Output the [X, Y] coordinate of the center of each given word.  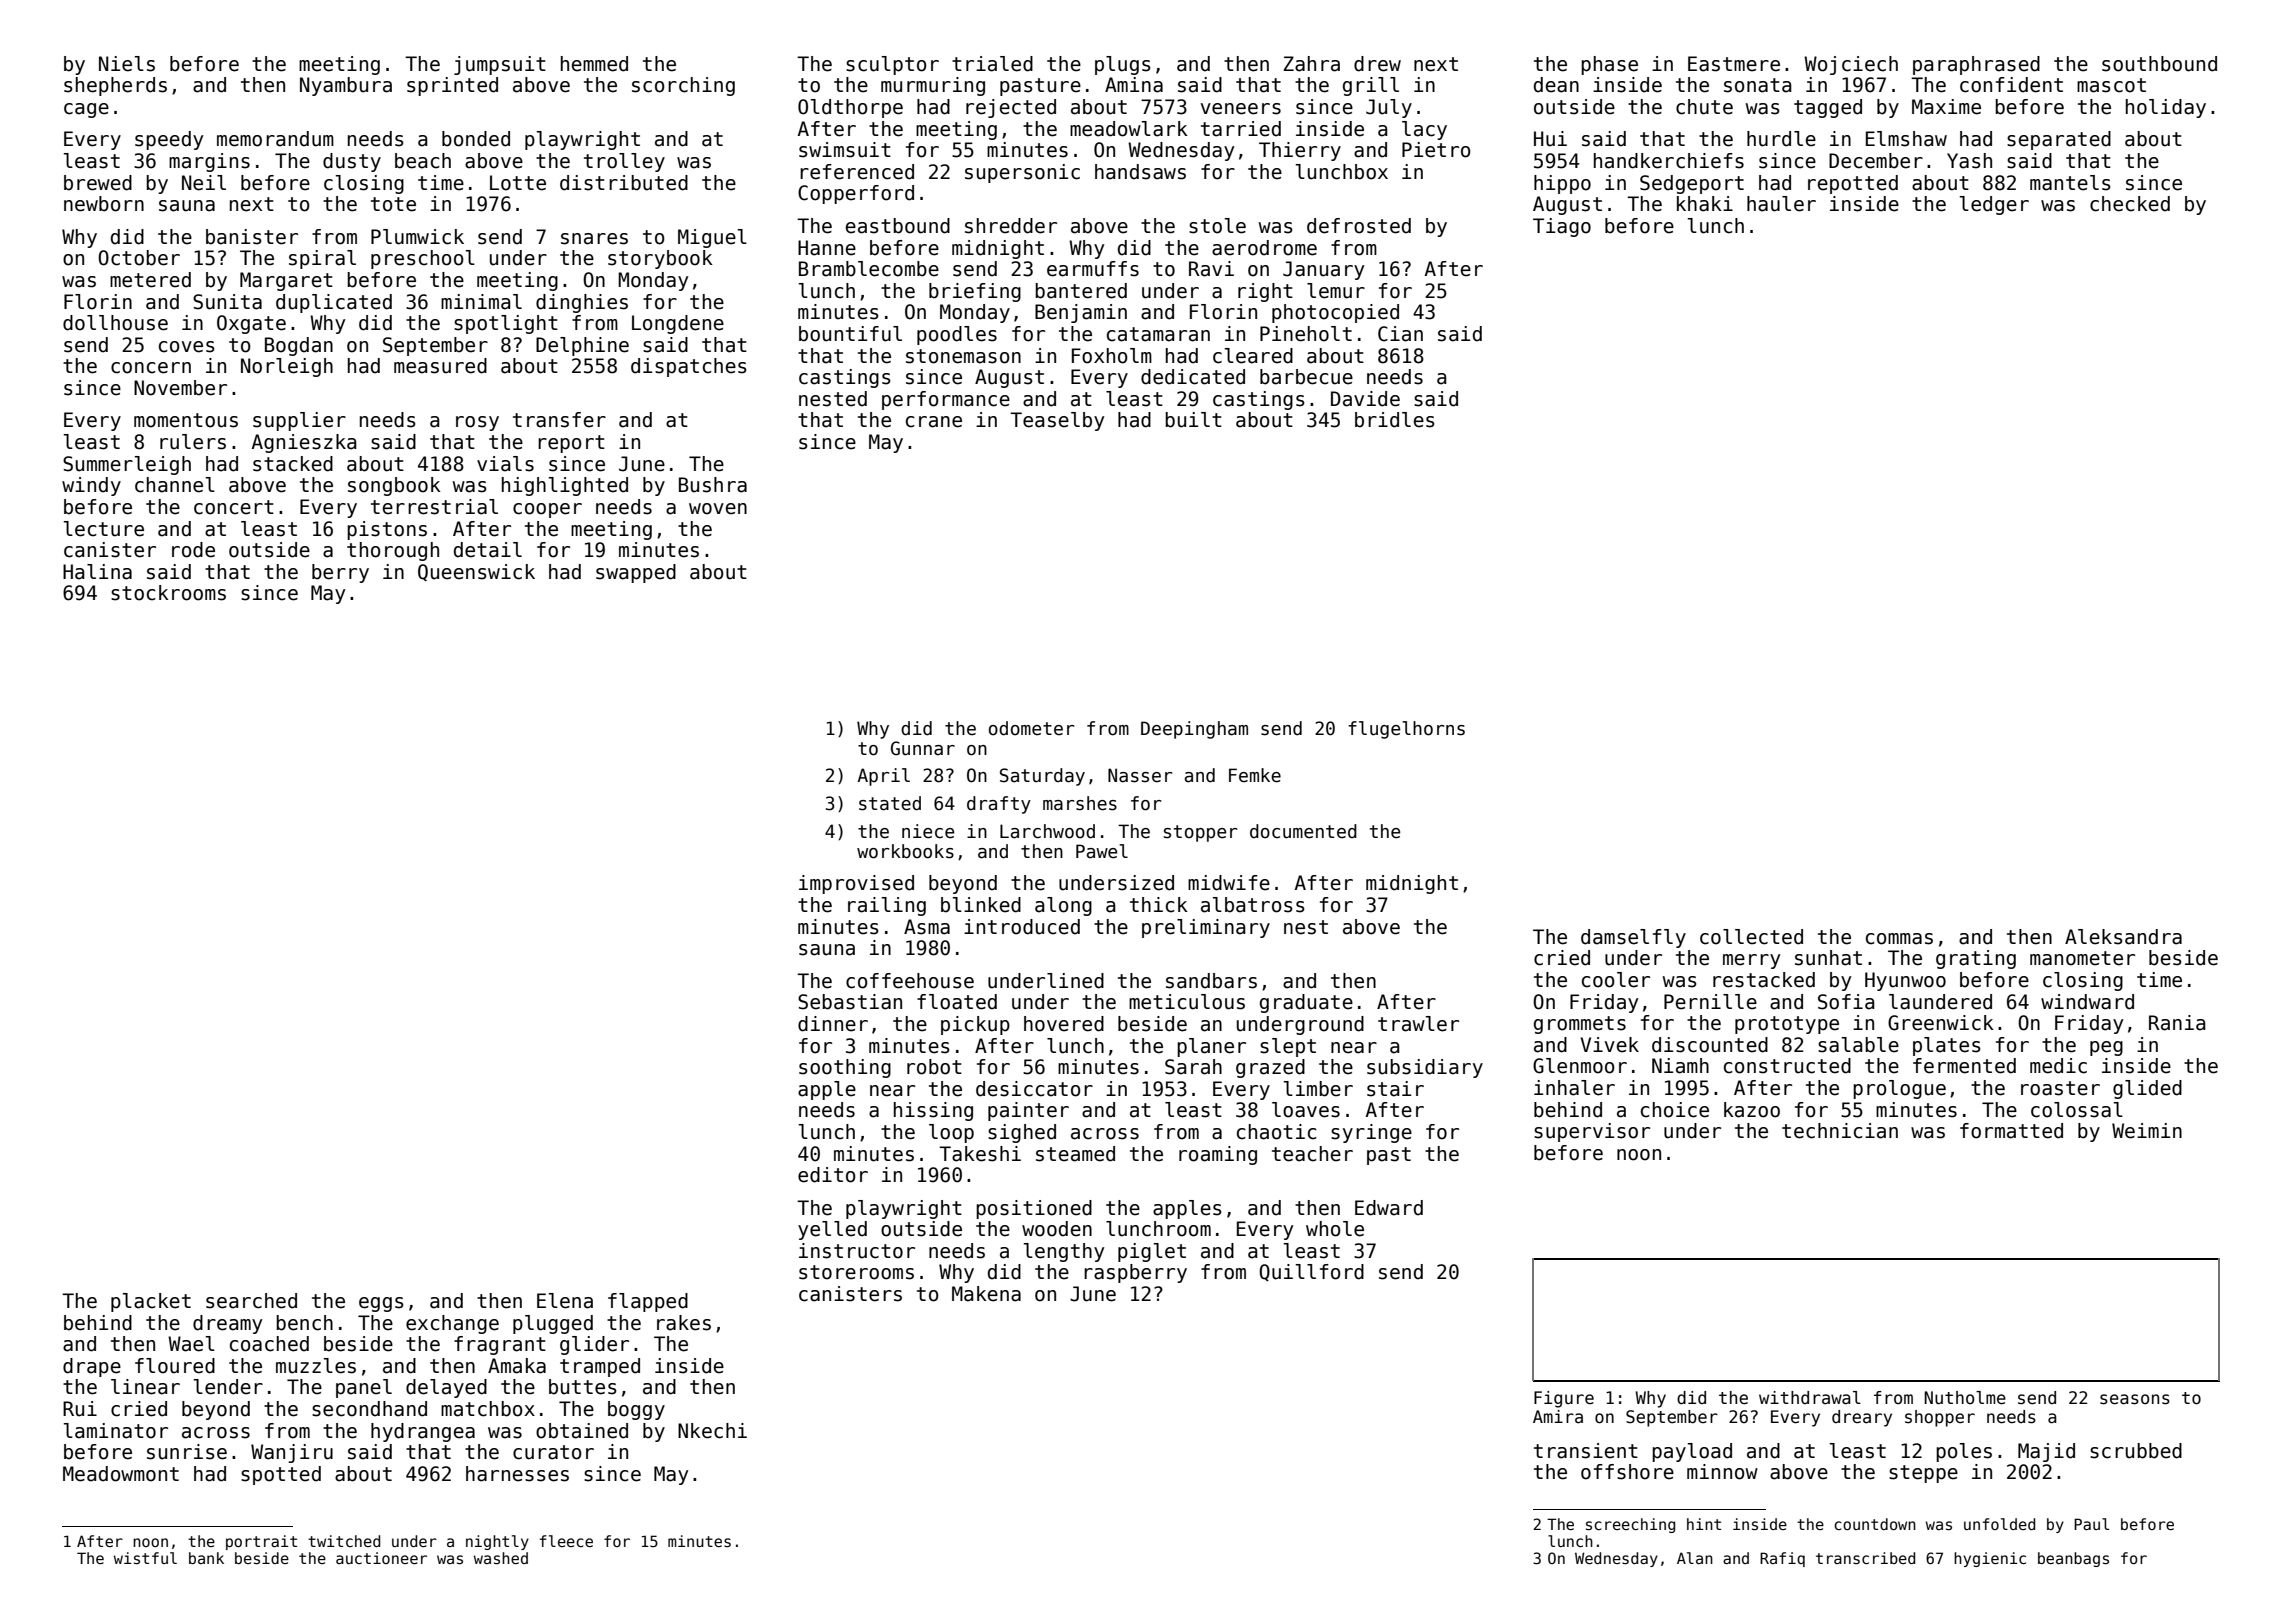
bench [304, 1323]
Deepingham [1194, 730]
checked [2130, 204]
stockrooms [168, 593]
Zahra [1311, 64]
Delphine [582, 346]
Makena [986, 1294]
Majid [2046, 1452]
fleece [566, 1541]
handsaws [1140, 172]
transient [1586, 1451]
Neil [204, 183]
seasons [2135, 1399]
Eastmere [1734, 64]
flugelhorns [1406, 730]
